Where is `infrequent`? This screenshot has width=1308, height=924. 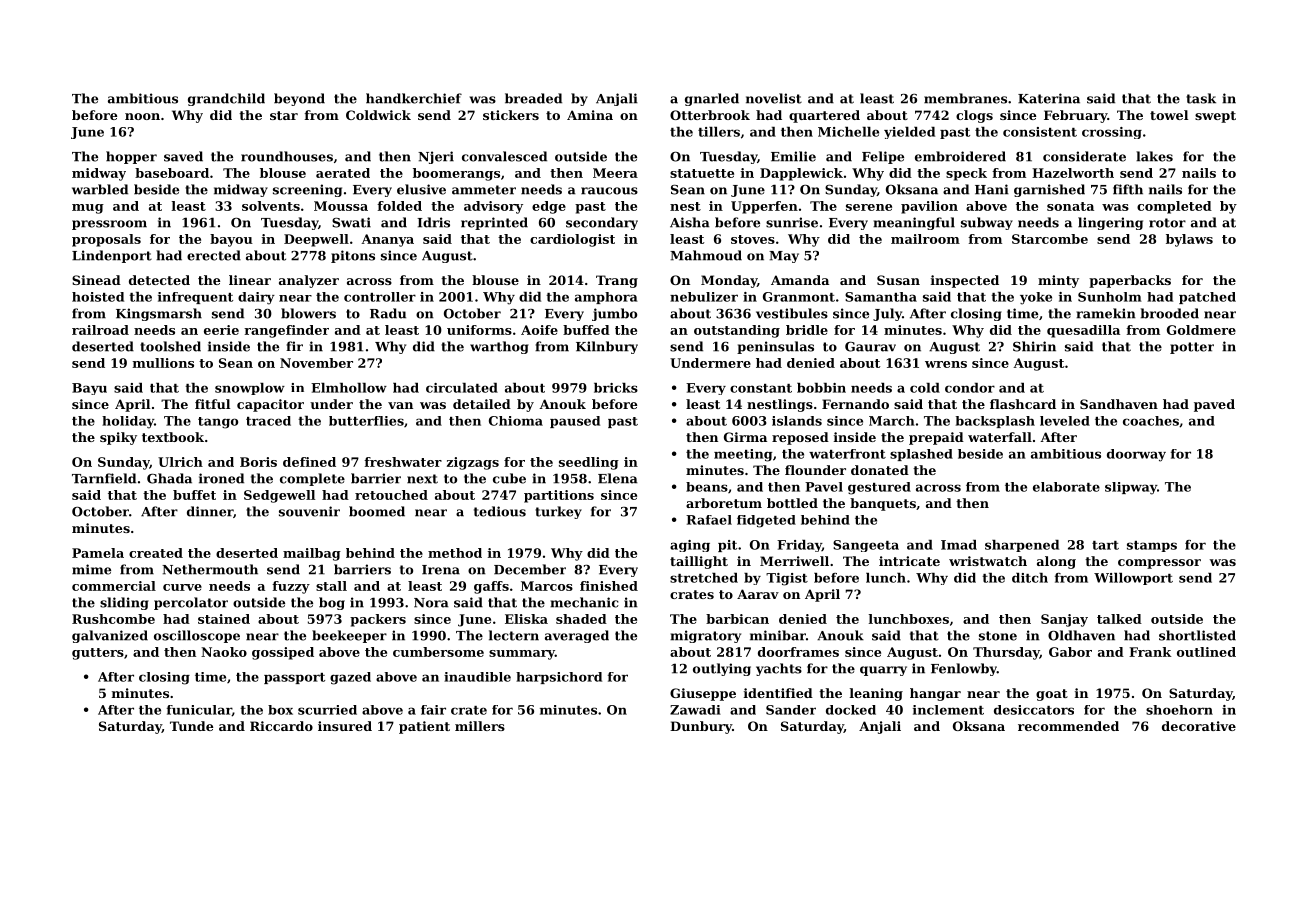 infrequent is located at coordinates (195, 298).
